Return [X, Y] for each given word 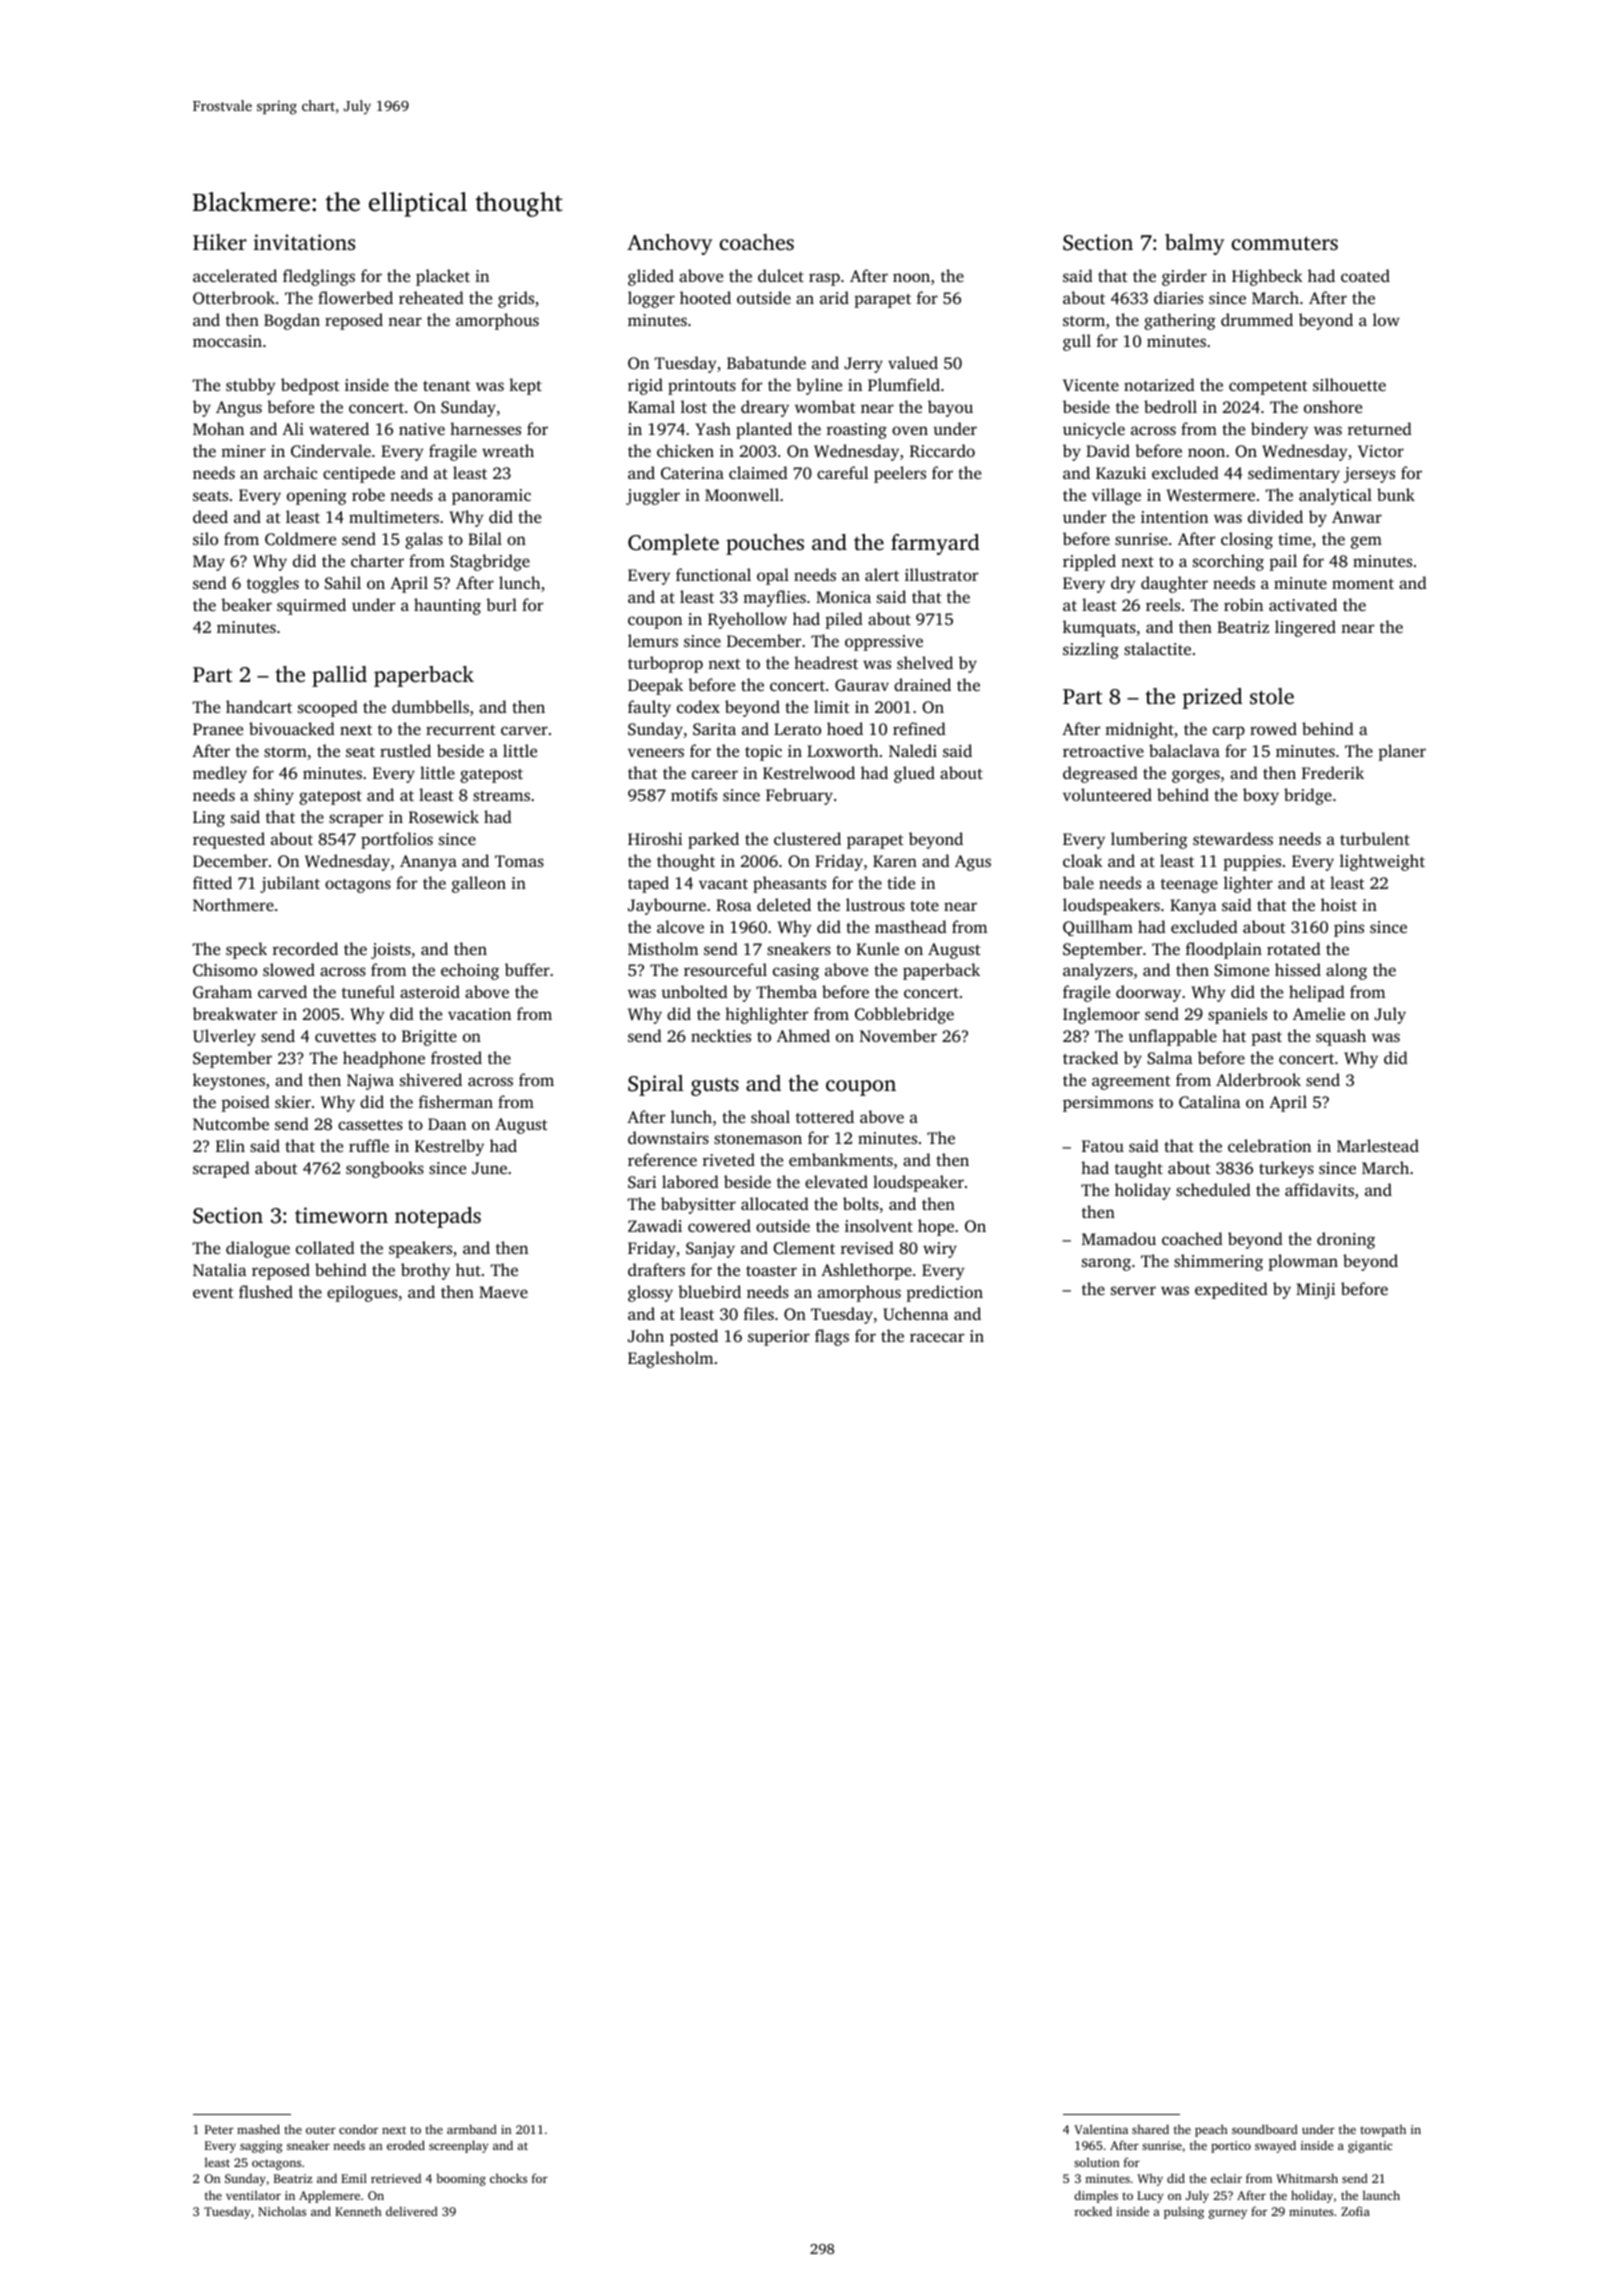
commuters [1285, 243]
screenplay [458, 2146]
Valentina [1101, 2129]
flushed [266, 1291]
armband [472, 2129]
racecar [937, 1337]
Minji [1315, 1291]
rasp [824, 279]
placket [443, 277]
